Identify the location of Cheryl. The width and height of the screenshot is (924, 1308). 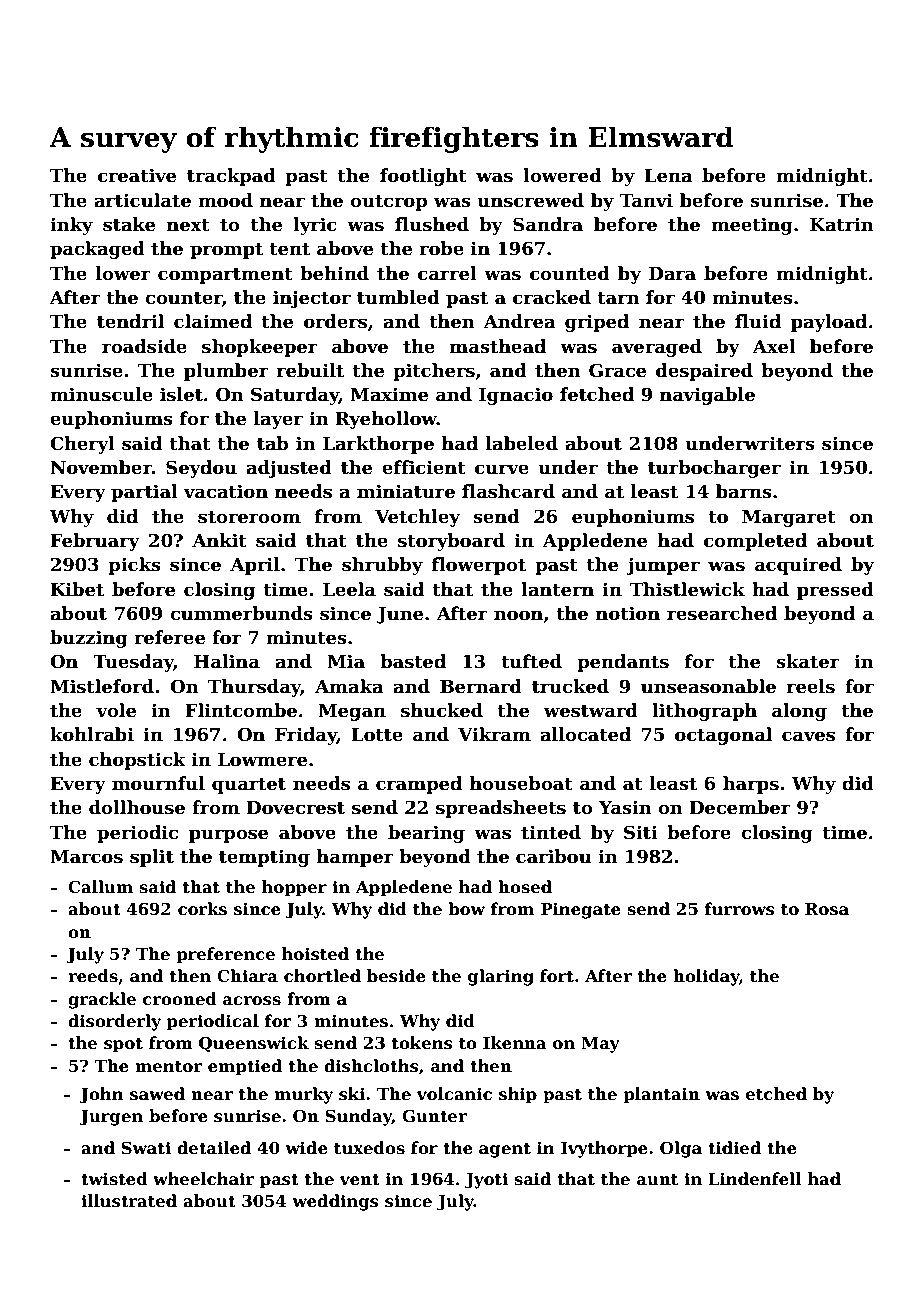
(82, 445).
